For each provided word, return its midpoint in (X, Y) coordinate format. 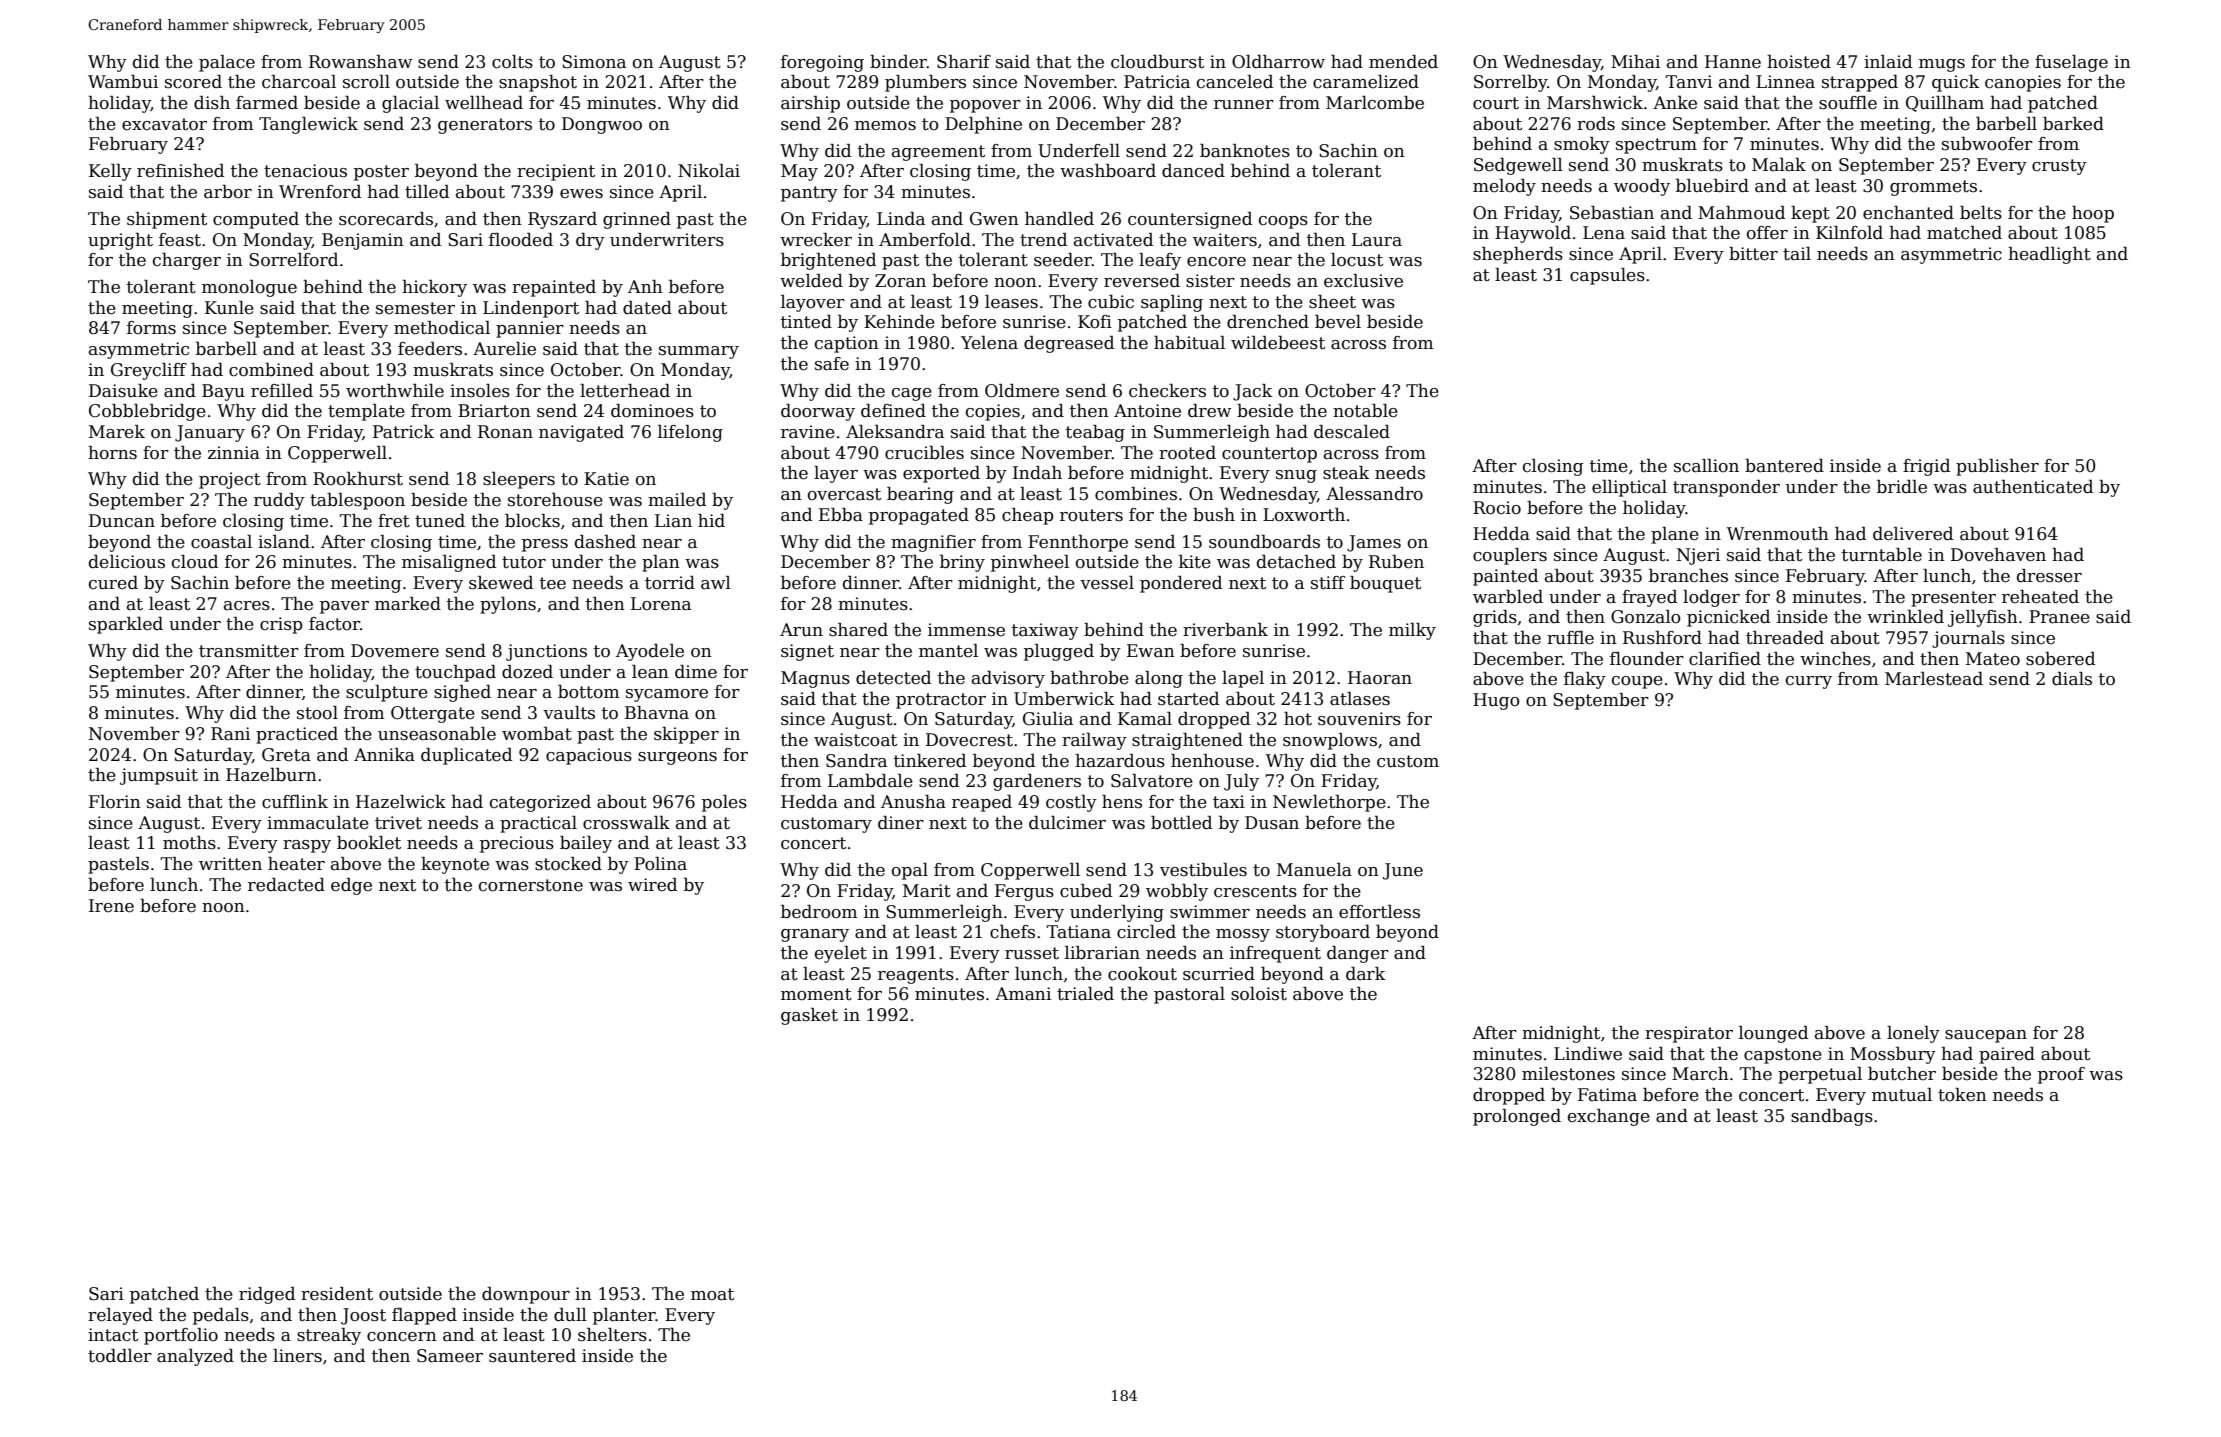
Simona (594, 62)
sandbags (1832, 1117)
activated (1113, 240)
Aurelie (504, 349)
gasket (809, 1016)
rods (1596, 124)
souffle (1848, 103)
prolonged (1517, 1117)
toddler (120, 1356)
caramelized (1366, 82)
